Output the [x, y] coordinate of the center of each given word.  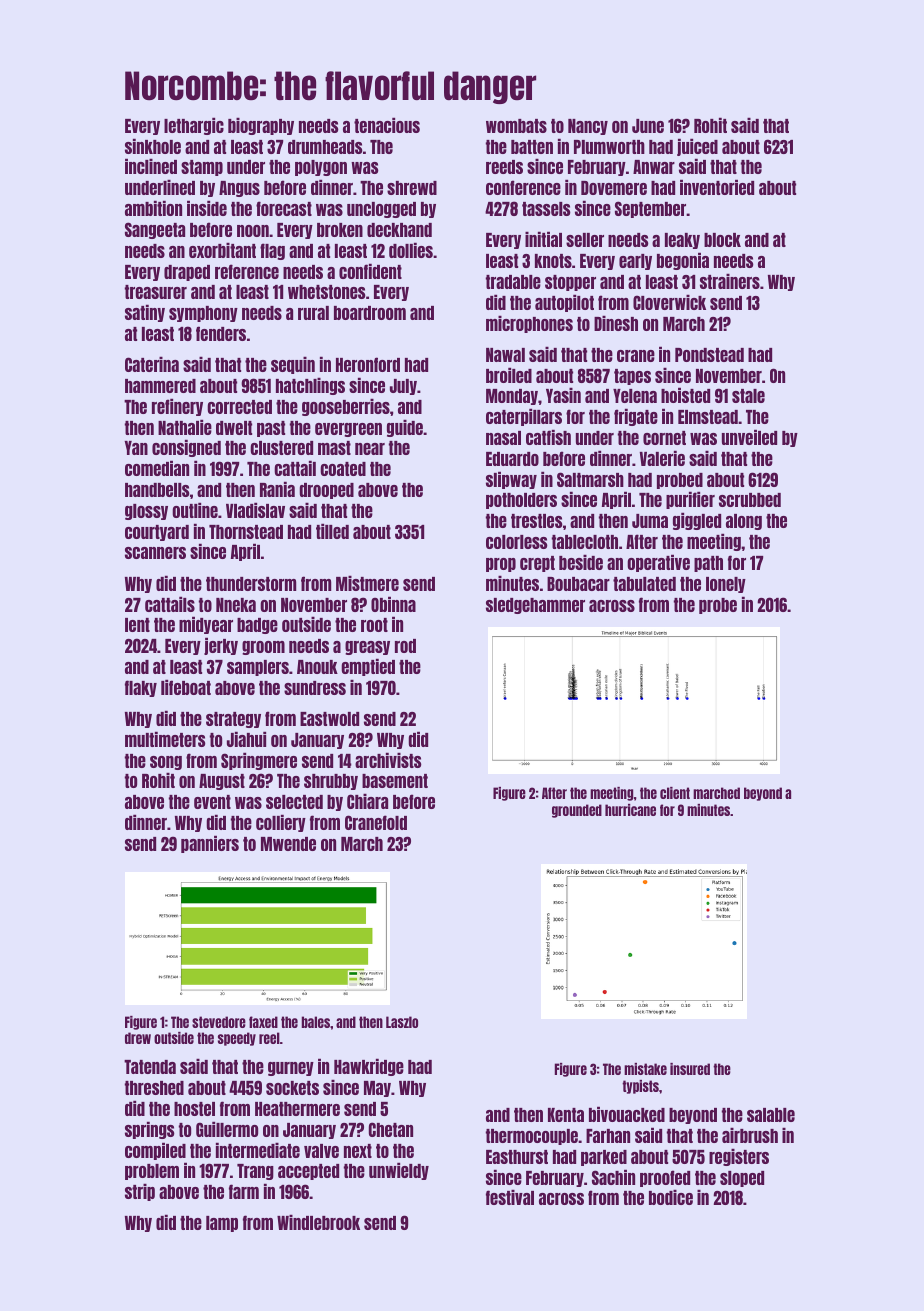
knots [553, 261]
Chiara [367, 801]
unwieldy [399, 1171]
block [722, 240]
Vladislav [255, 510]
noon [253, 231]
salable [771, 1115]
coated [343, 469]
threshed [154, 1088]
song [166, 763]
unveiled [749, 437]
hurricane [630, 810]
